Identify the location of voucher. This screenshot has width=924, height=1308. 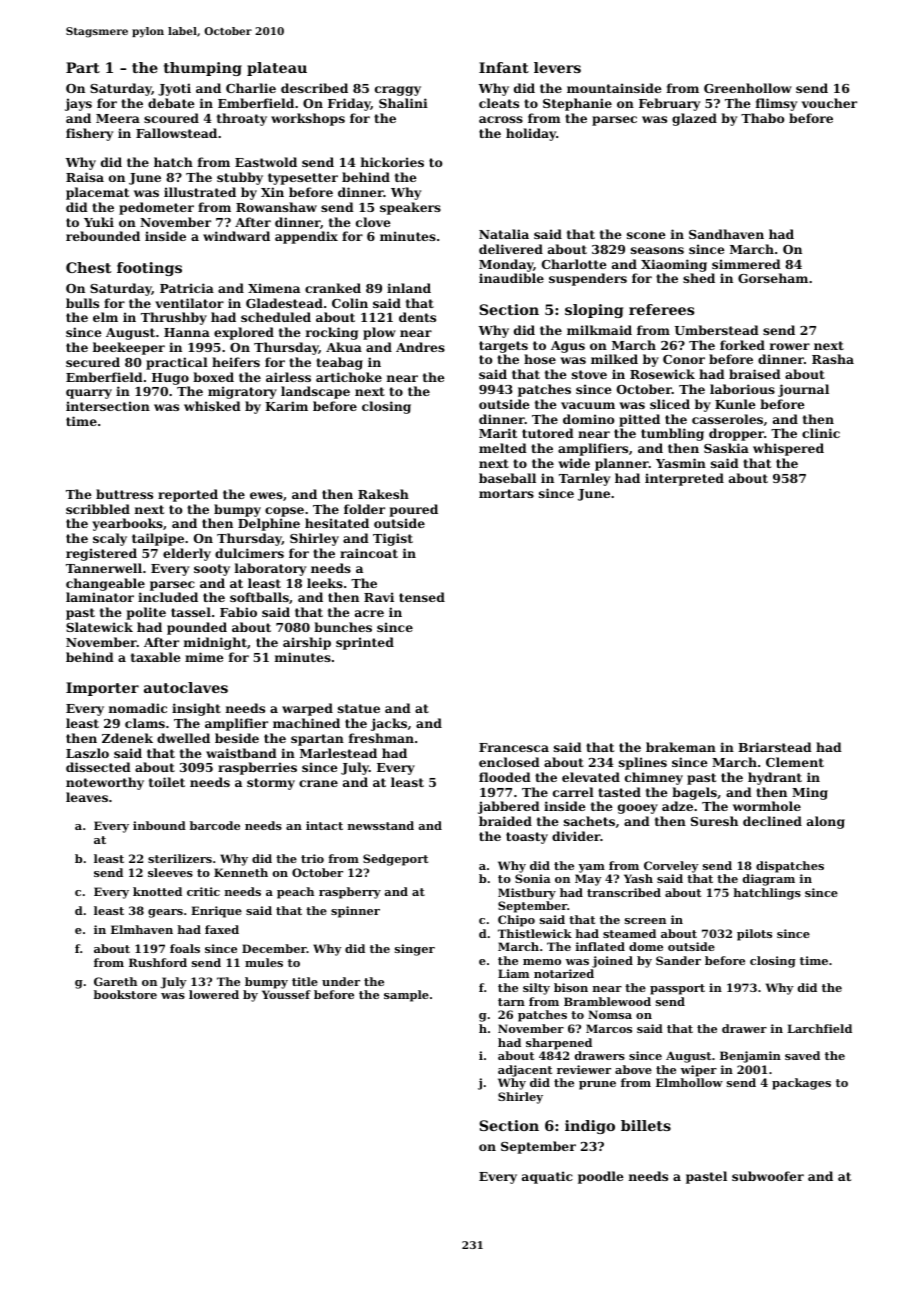
(829, 103).
